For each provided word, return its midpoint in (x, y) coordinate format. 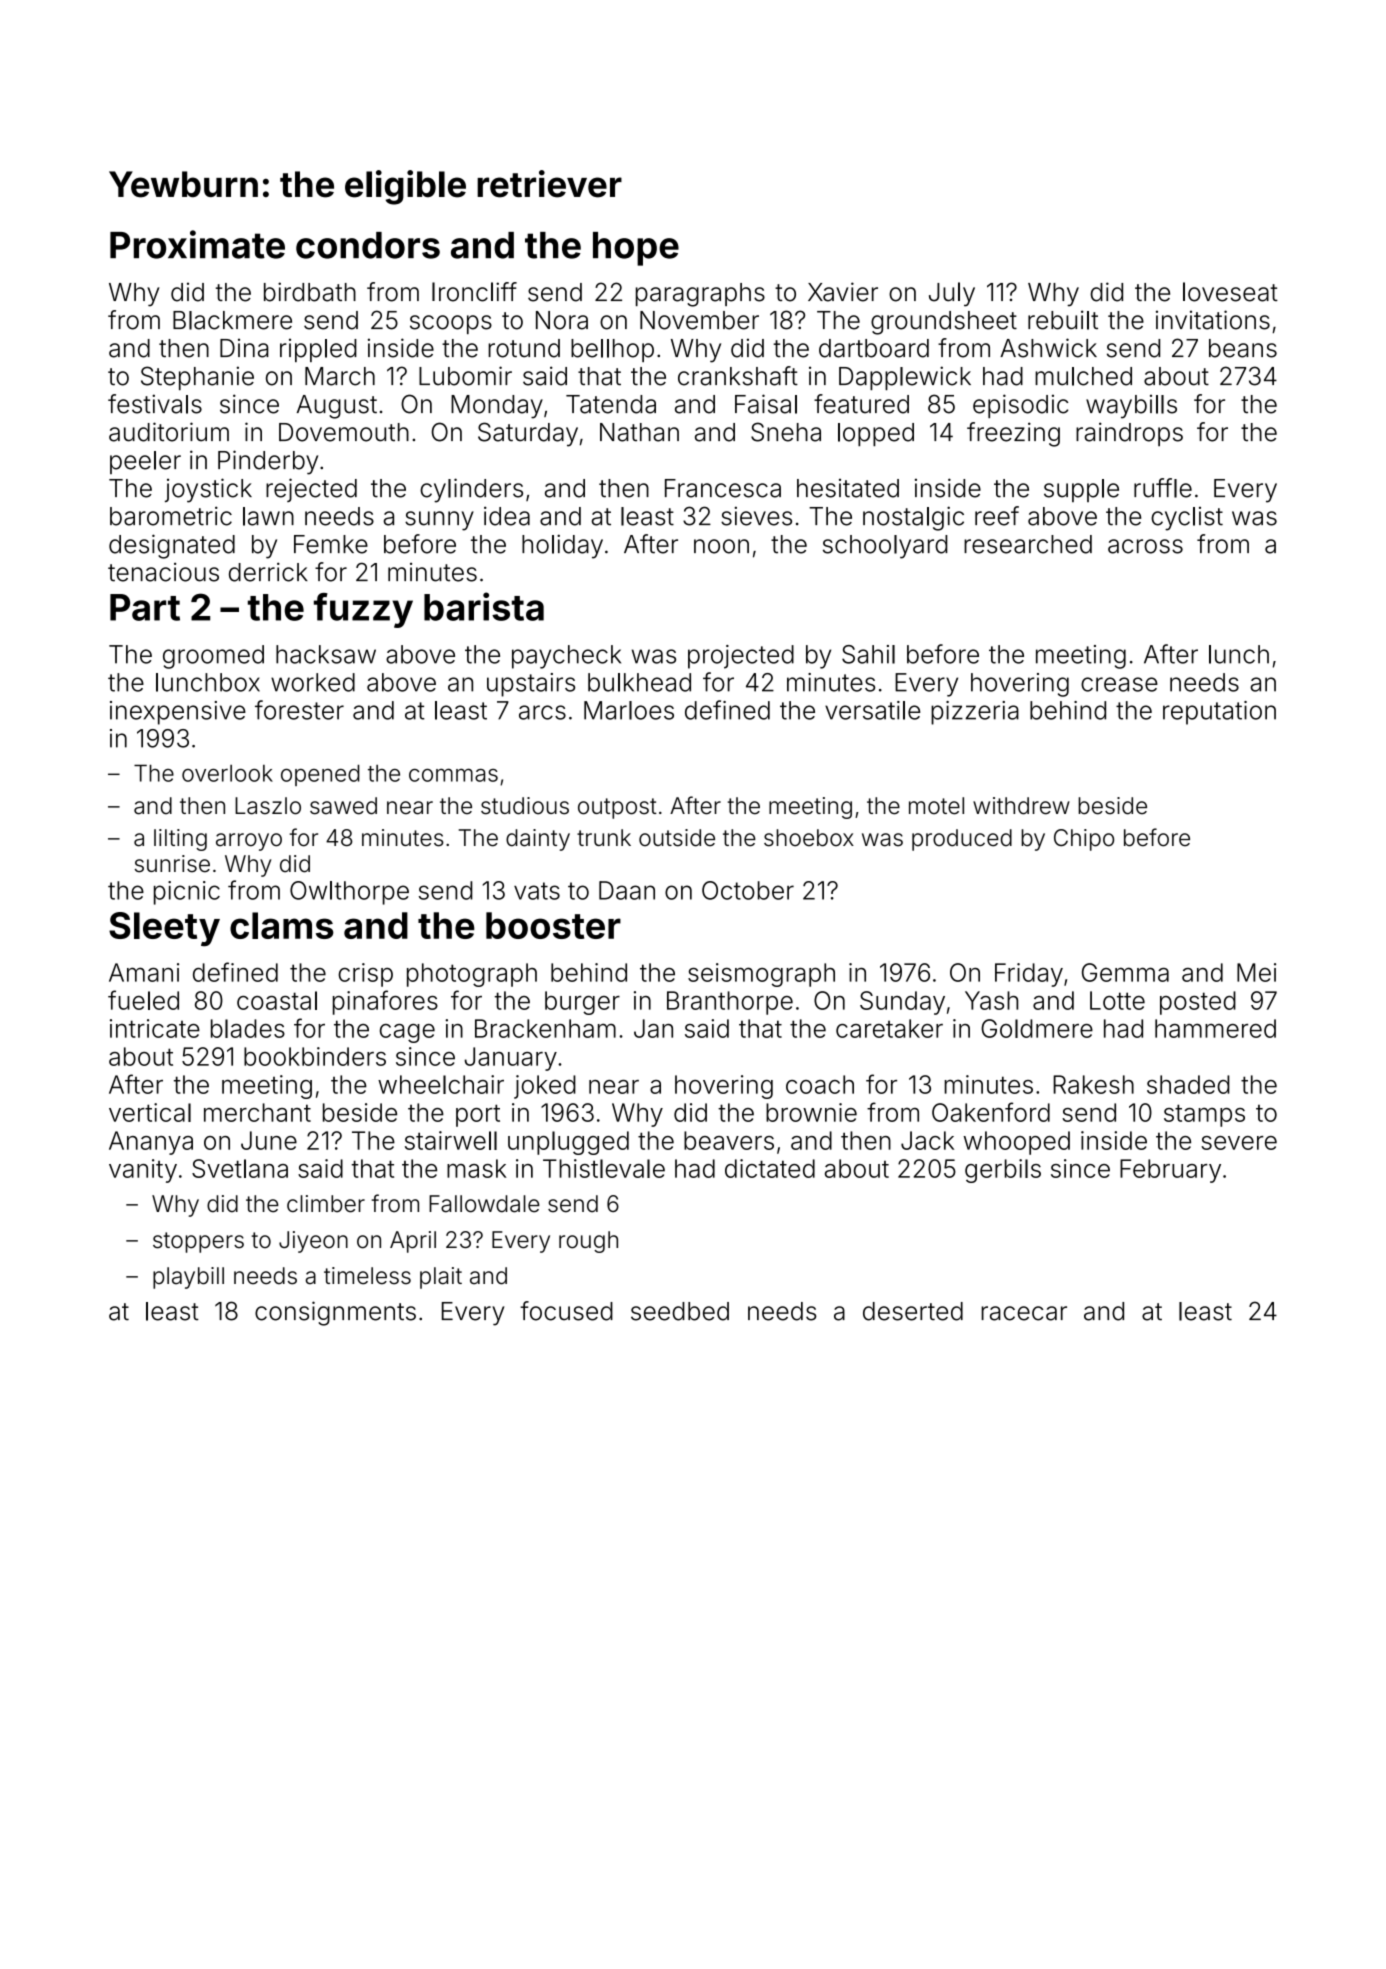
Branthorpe (730, 1003)
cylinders (471, 490)
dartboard (874, 348)
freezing (1013, 434)
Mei (1256, 972)
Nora (562, 320)
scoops (451, 324)
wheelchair (441, 1084)
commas (453, 775)
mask (477, 1168)
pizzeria (975, 713)
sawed (343, 806)
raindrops (1129, 434)
